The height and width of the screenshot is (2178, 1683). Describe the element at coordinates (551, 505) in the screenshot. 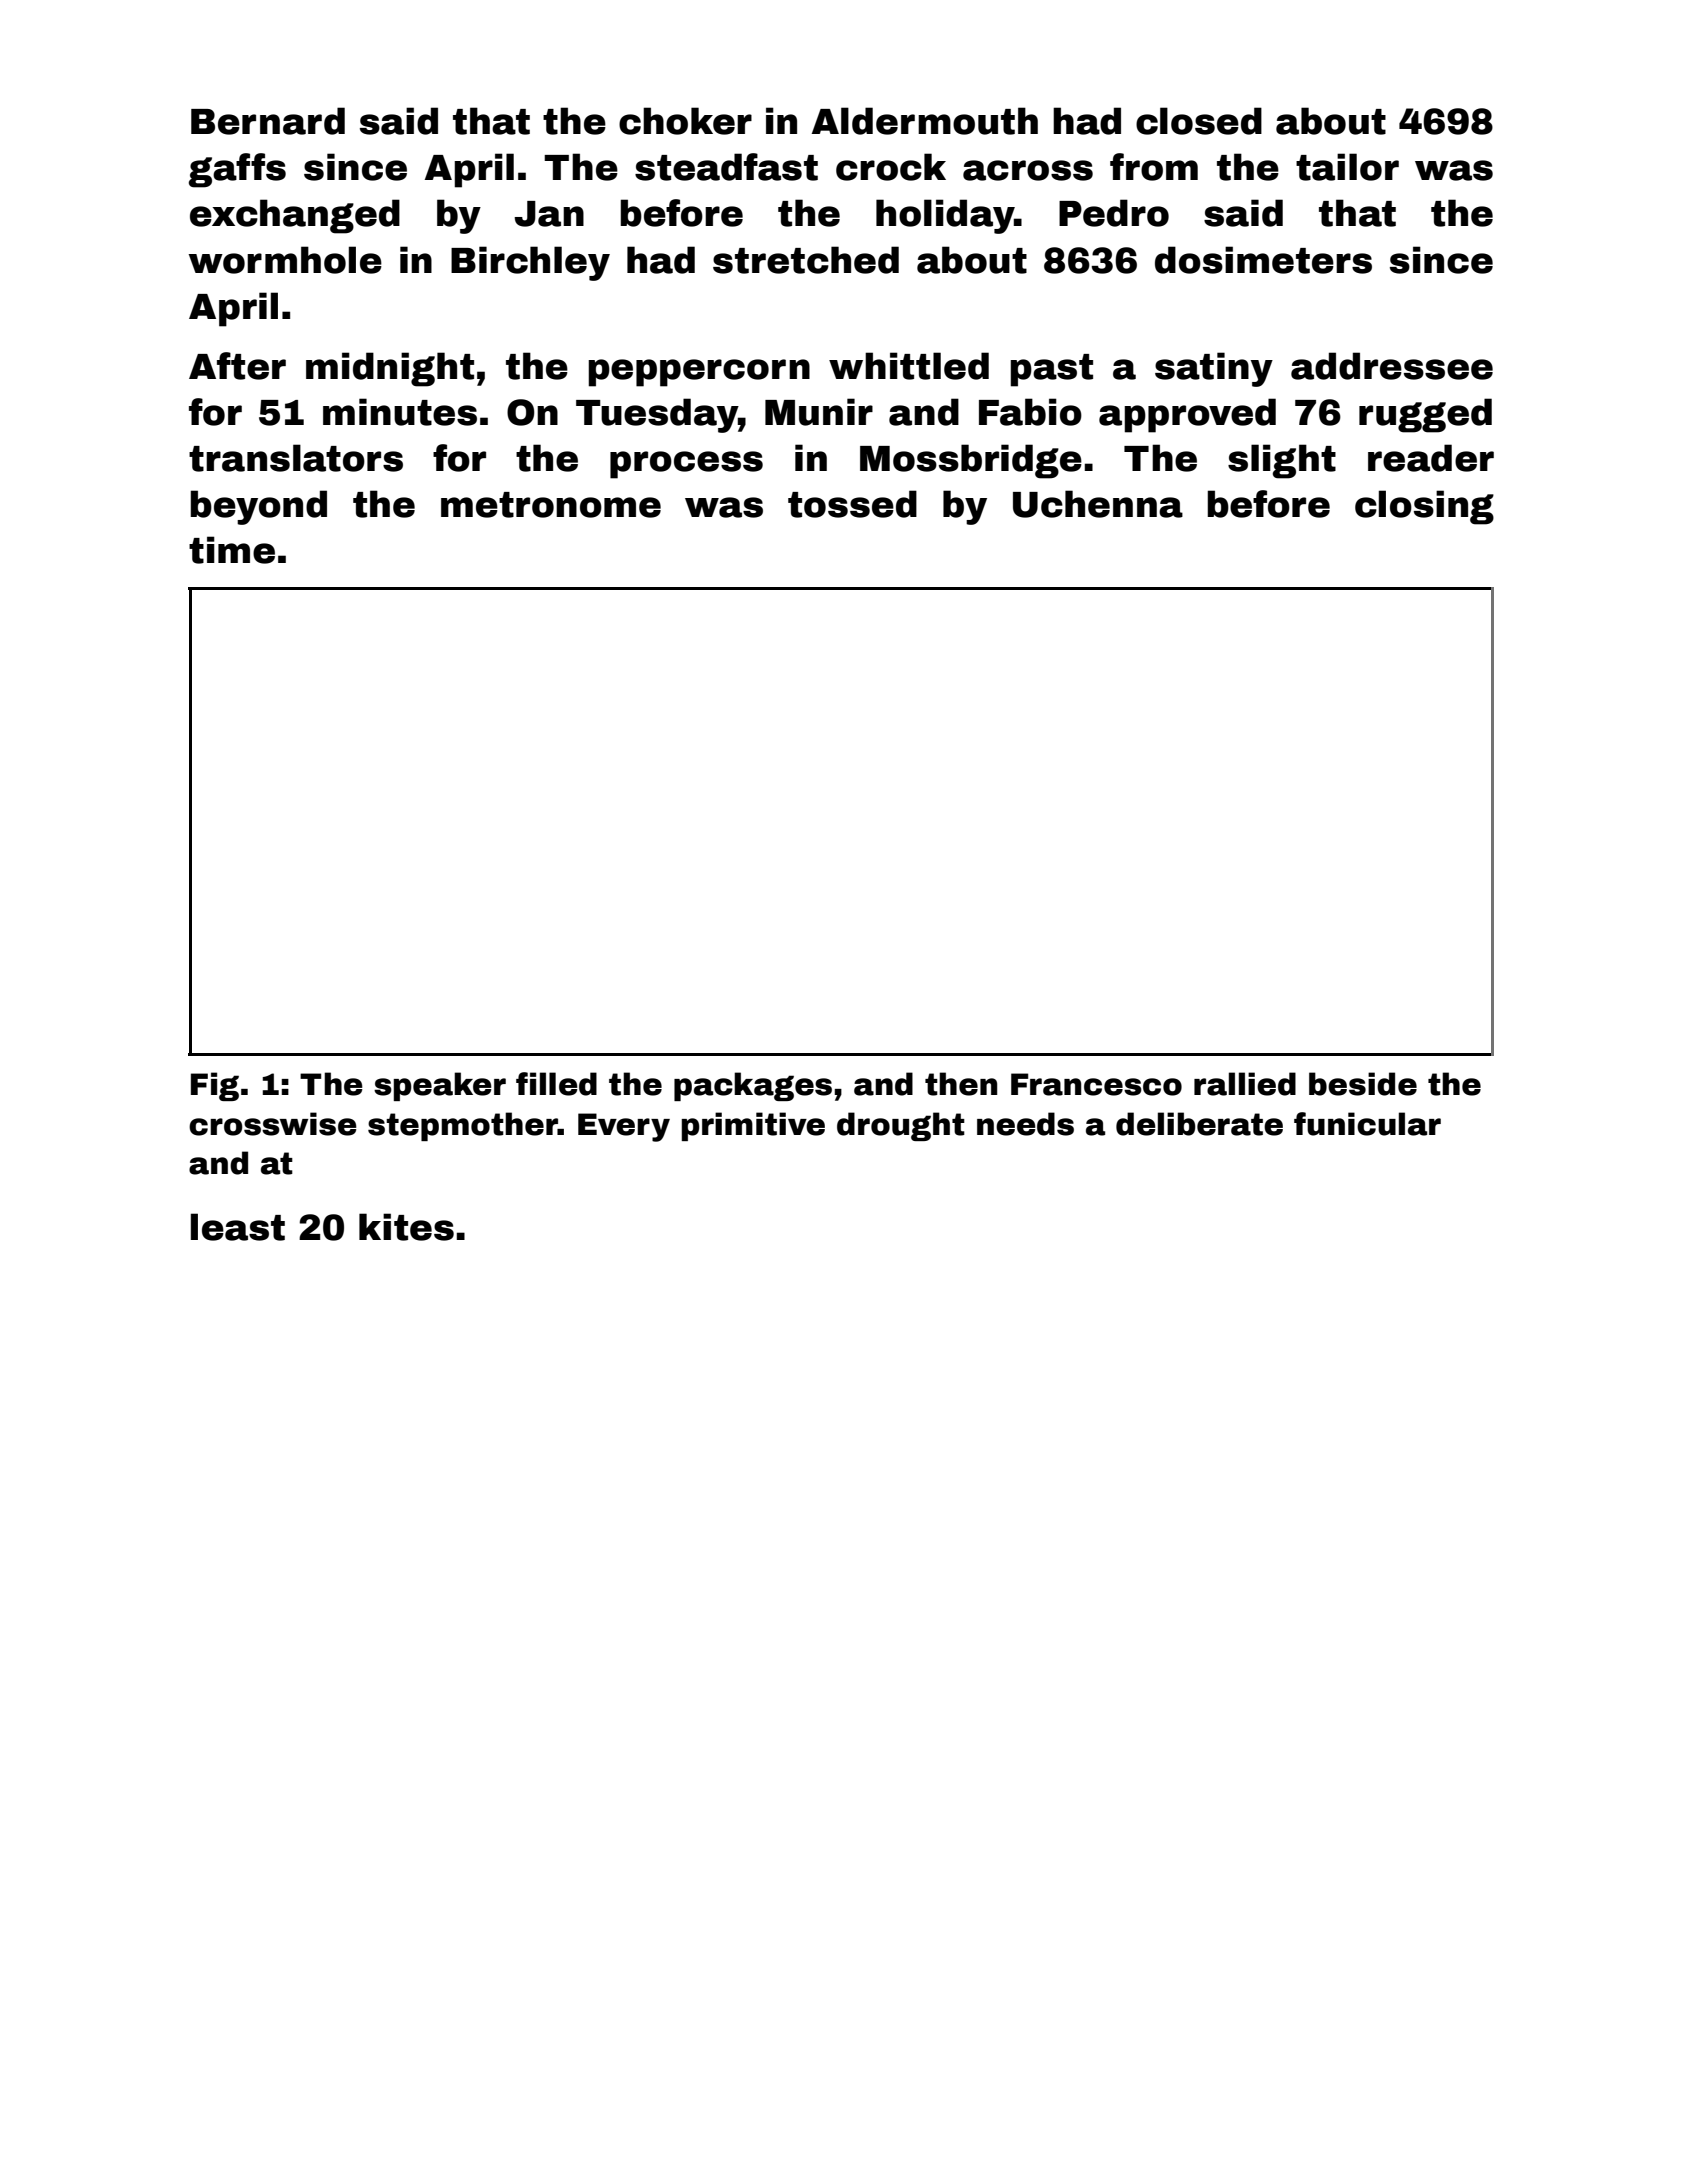

I see `metronome` at that location.
